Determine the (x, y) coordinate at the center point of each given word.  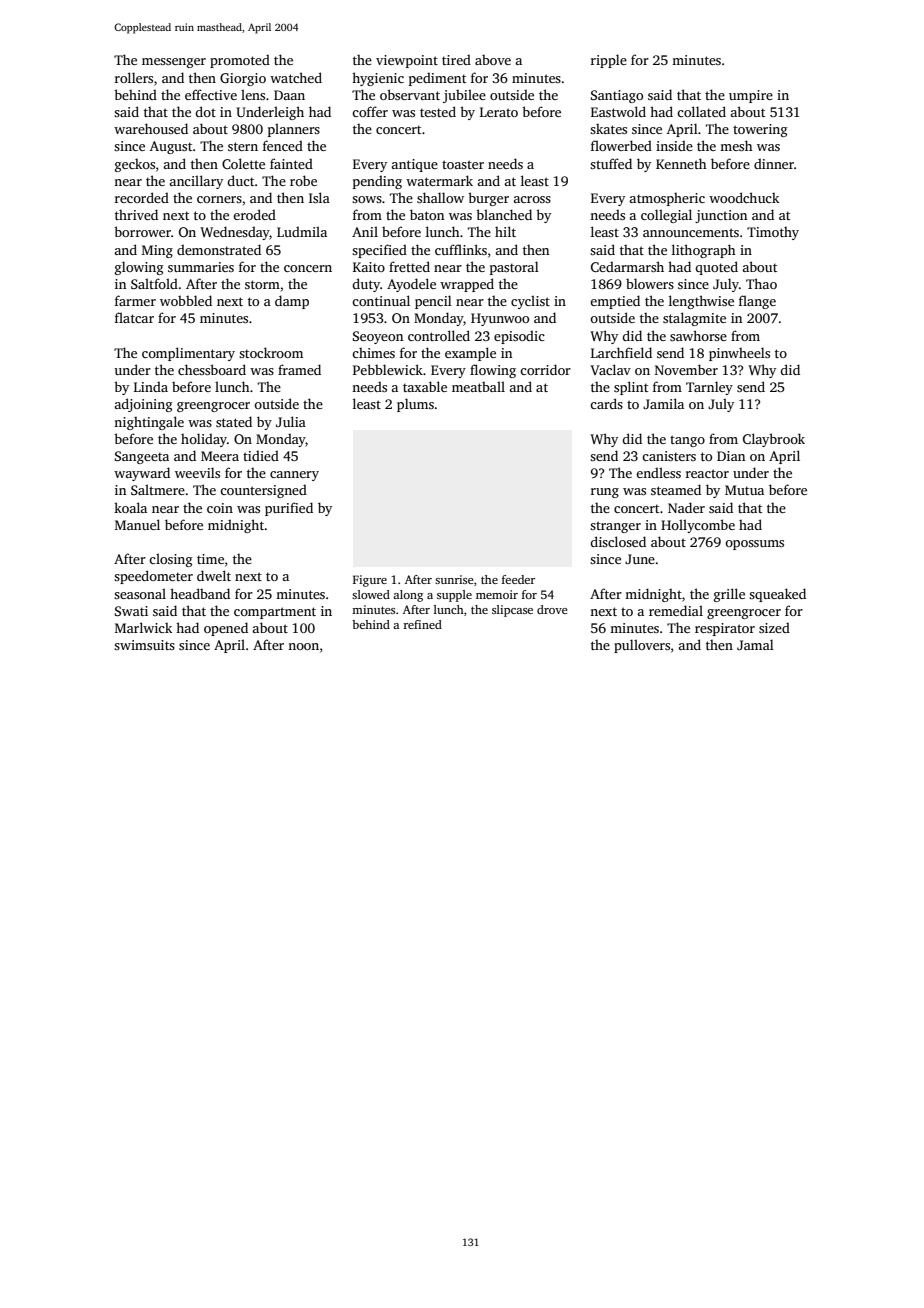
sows (367, 199)
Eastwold (618, 111)
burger (488, 199)
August (171, 147)
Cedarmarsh (627, 266)
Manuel (137, 524)
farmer (135, 300)
